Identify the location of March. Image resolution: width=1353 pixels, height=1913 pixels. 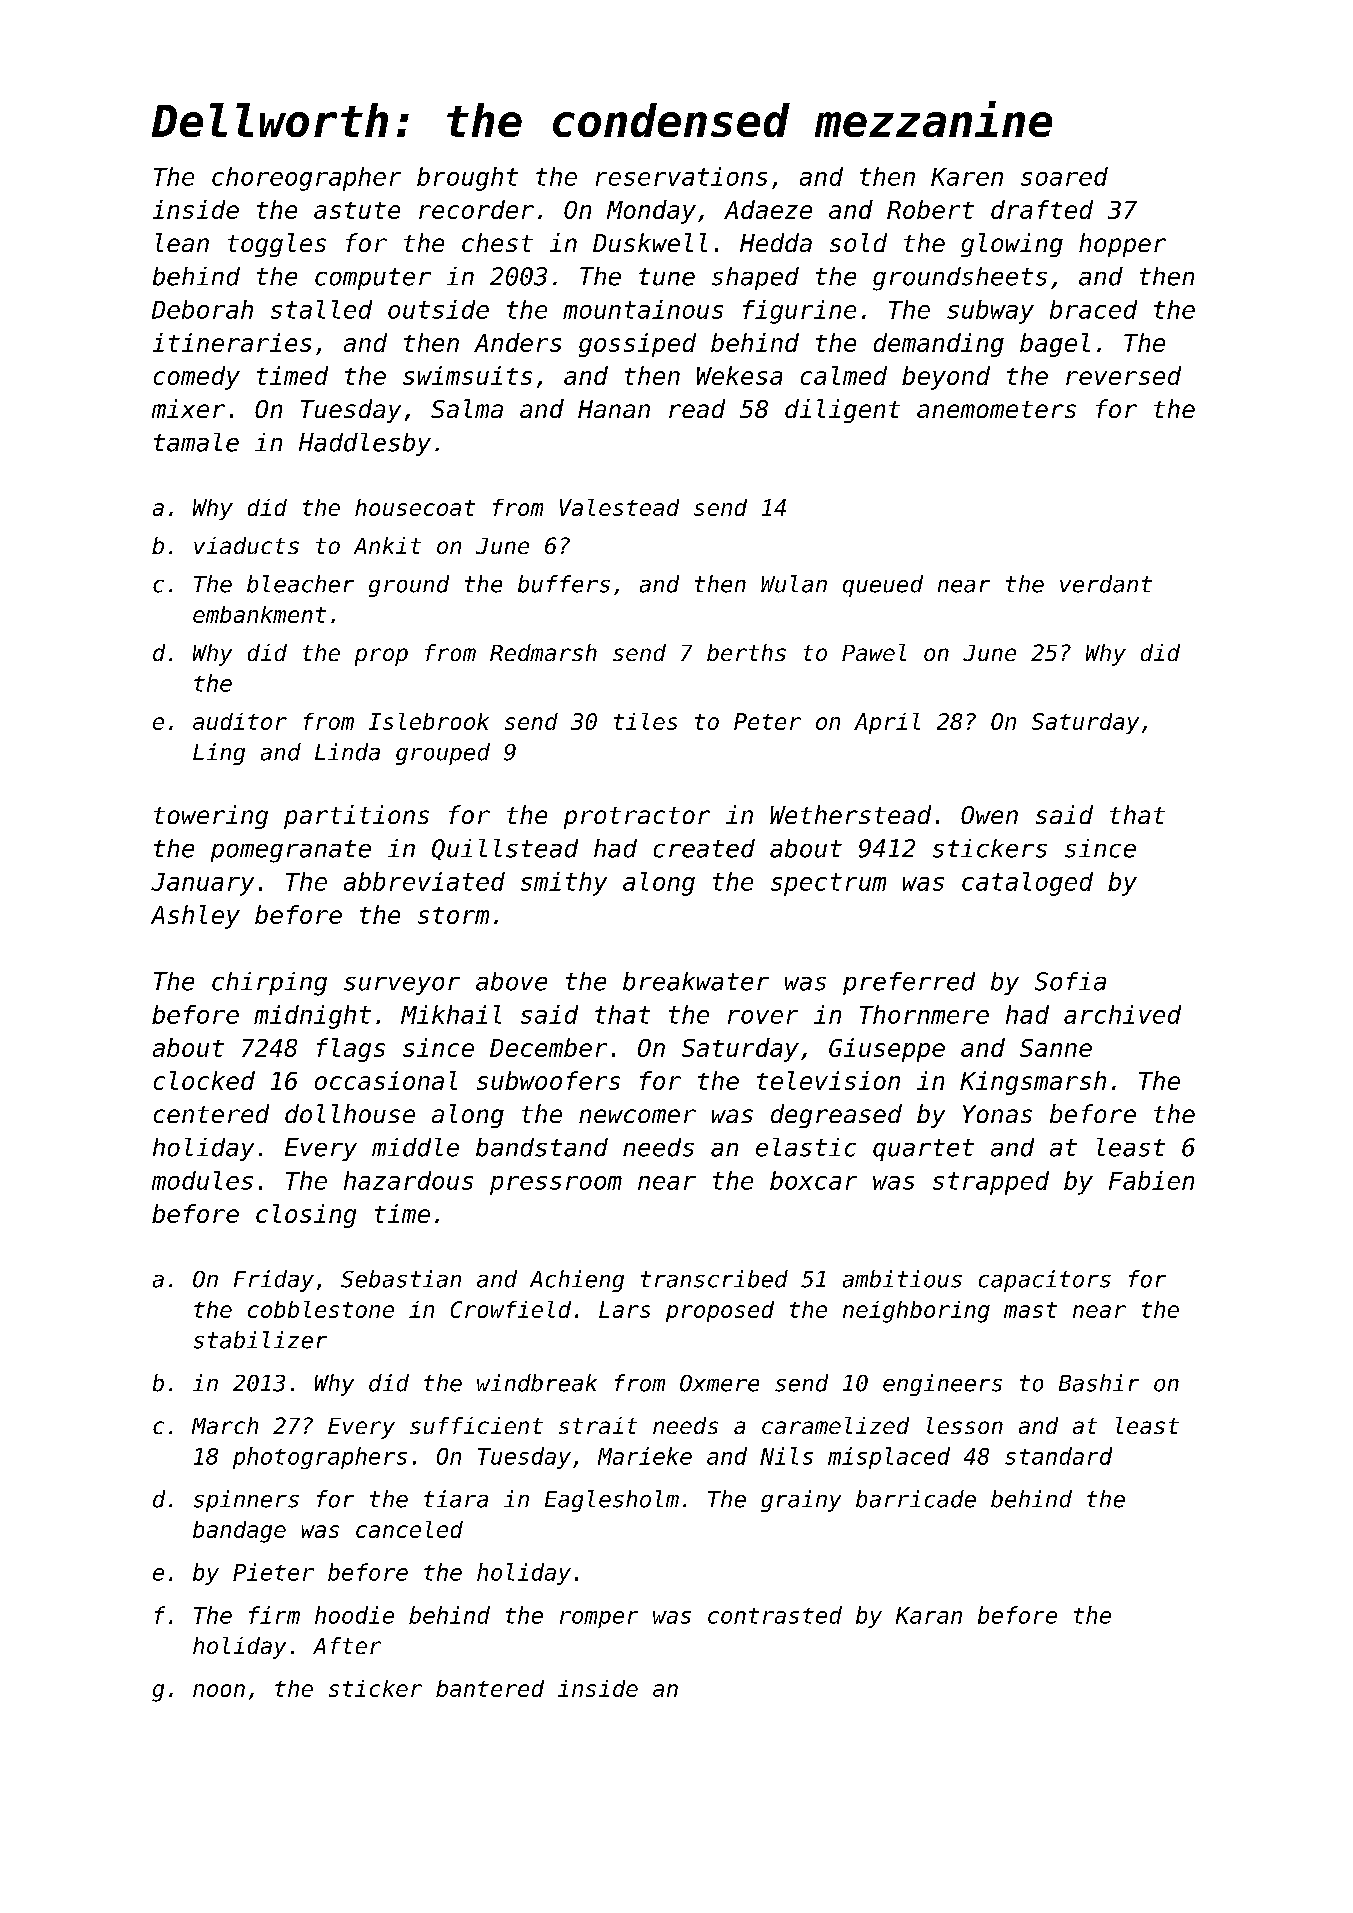
(225, 1425).
